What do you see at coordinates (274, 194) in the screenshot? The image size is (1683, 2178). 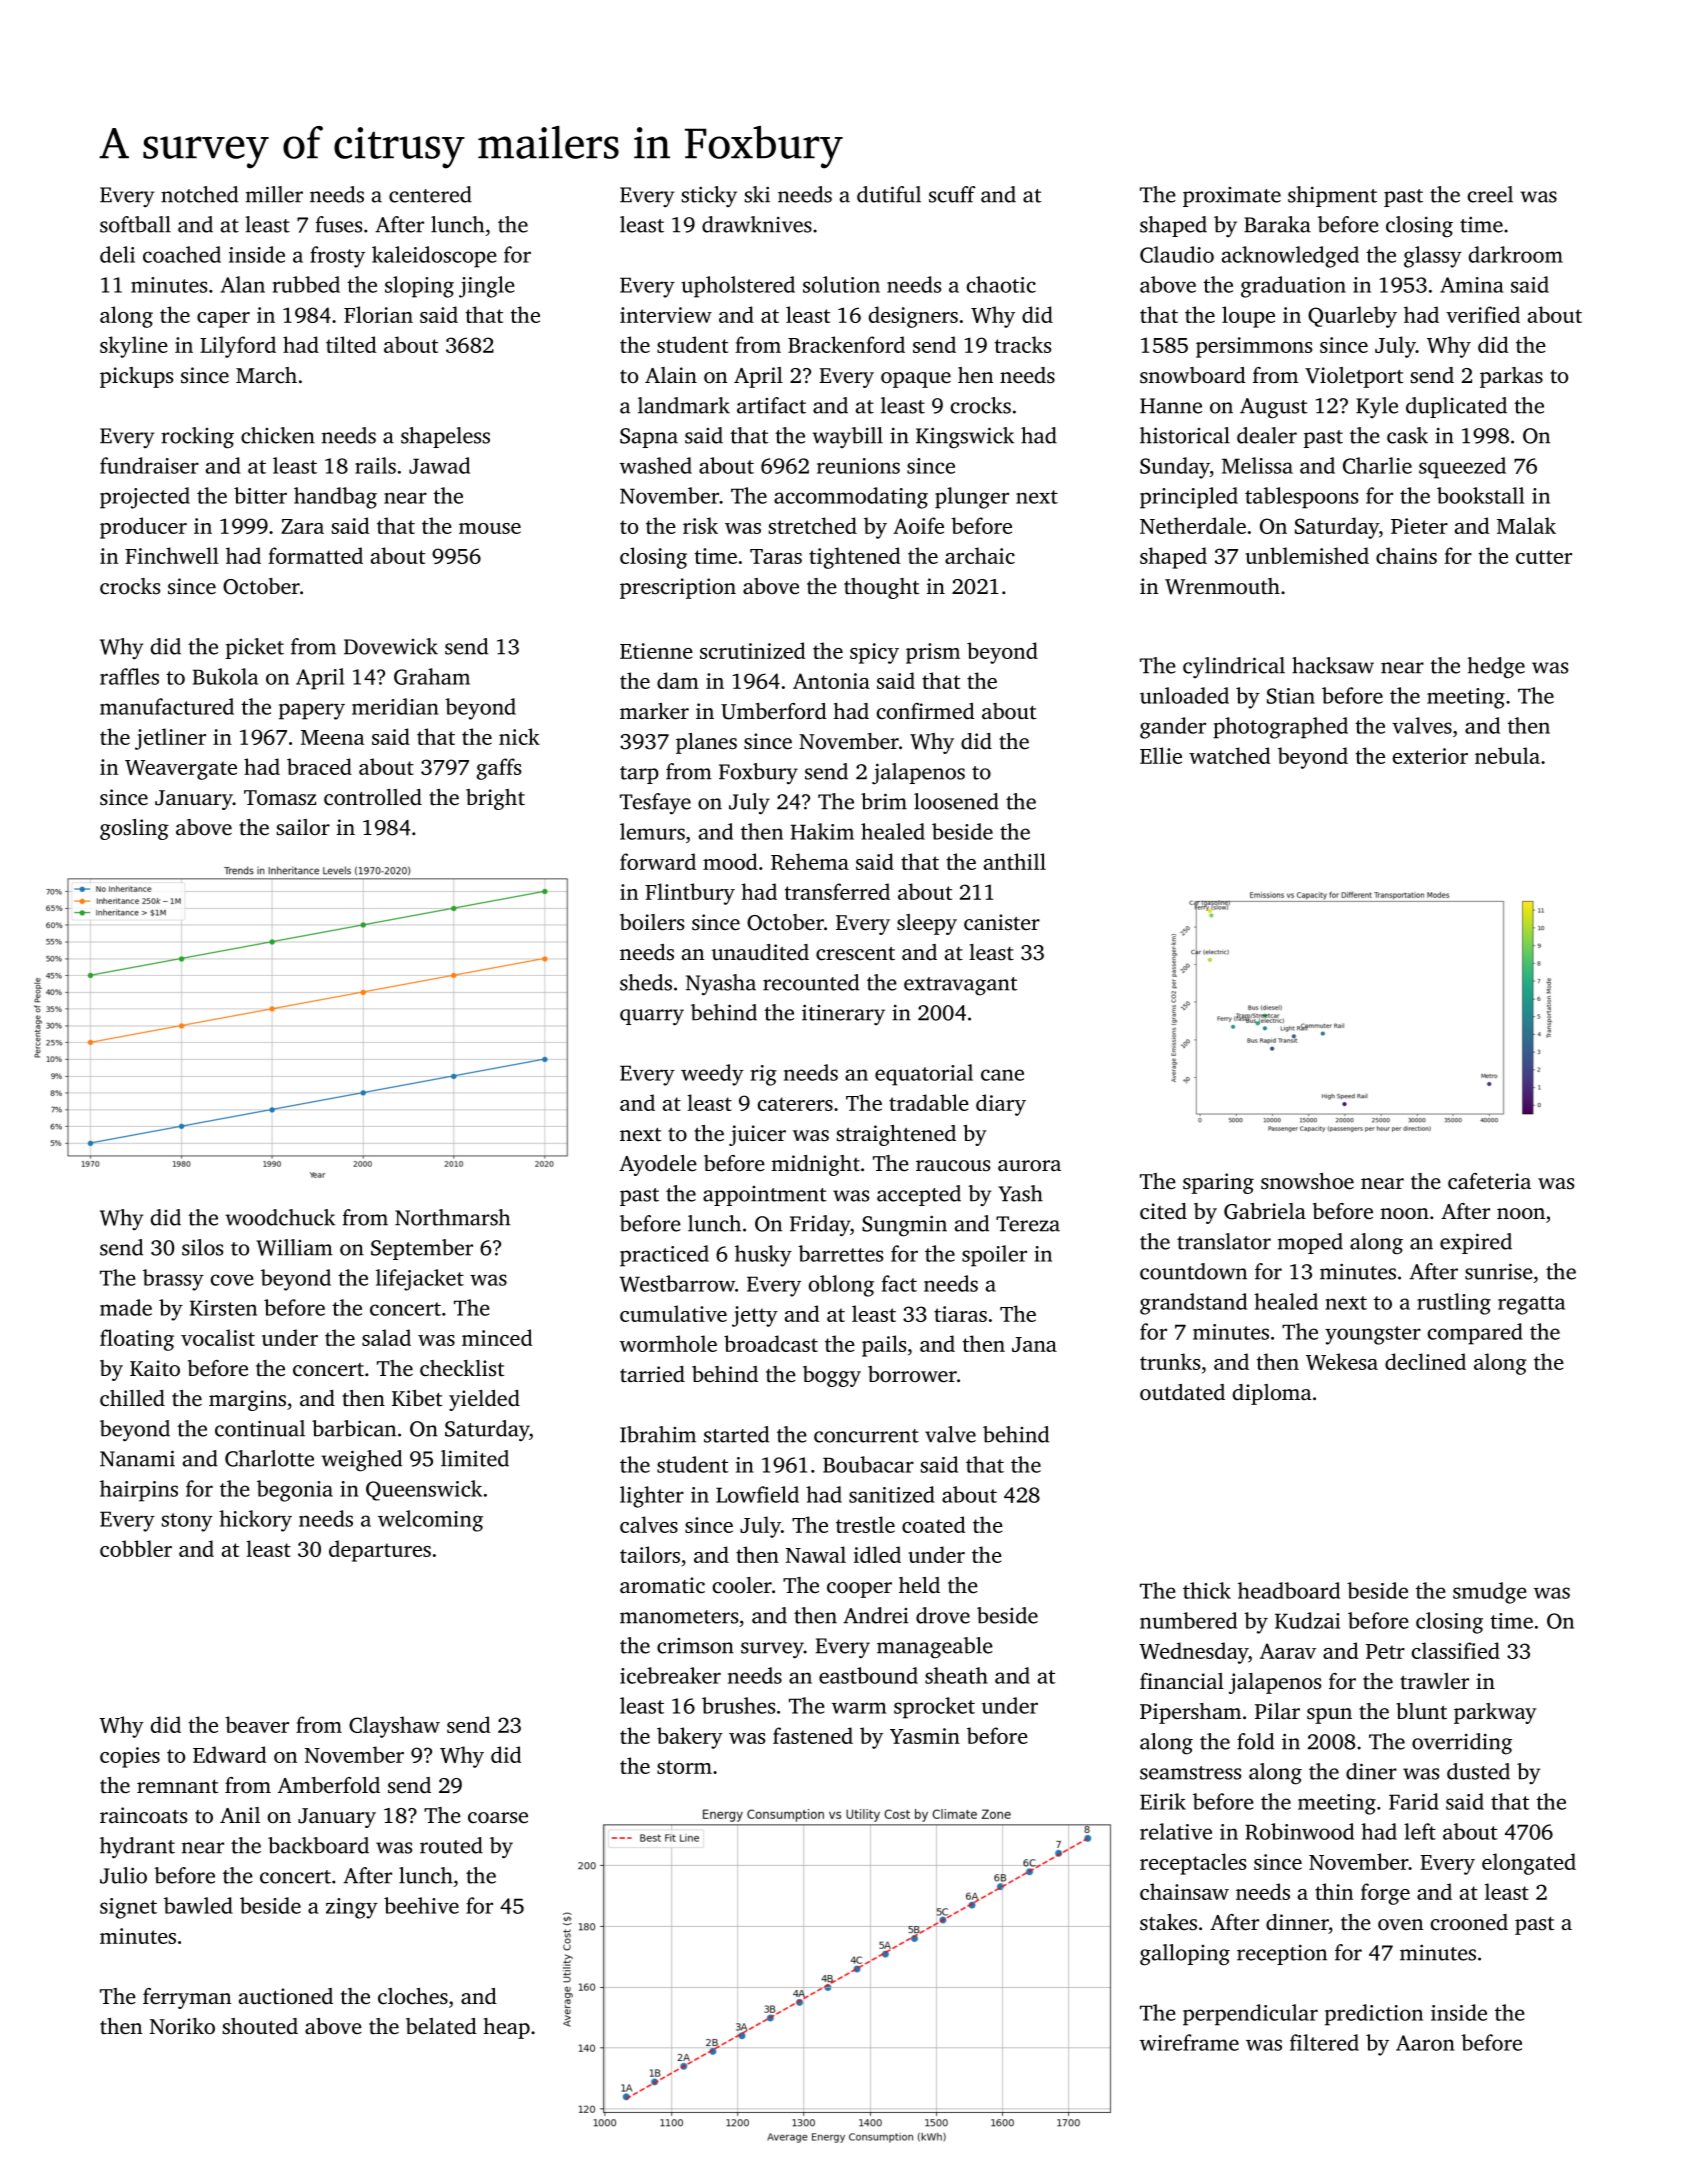 I see `miller` at bounding box center [274, 194].
